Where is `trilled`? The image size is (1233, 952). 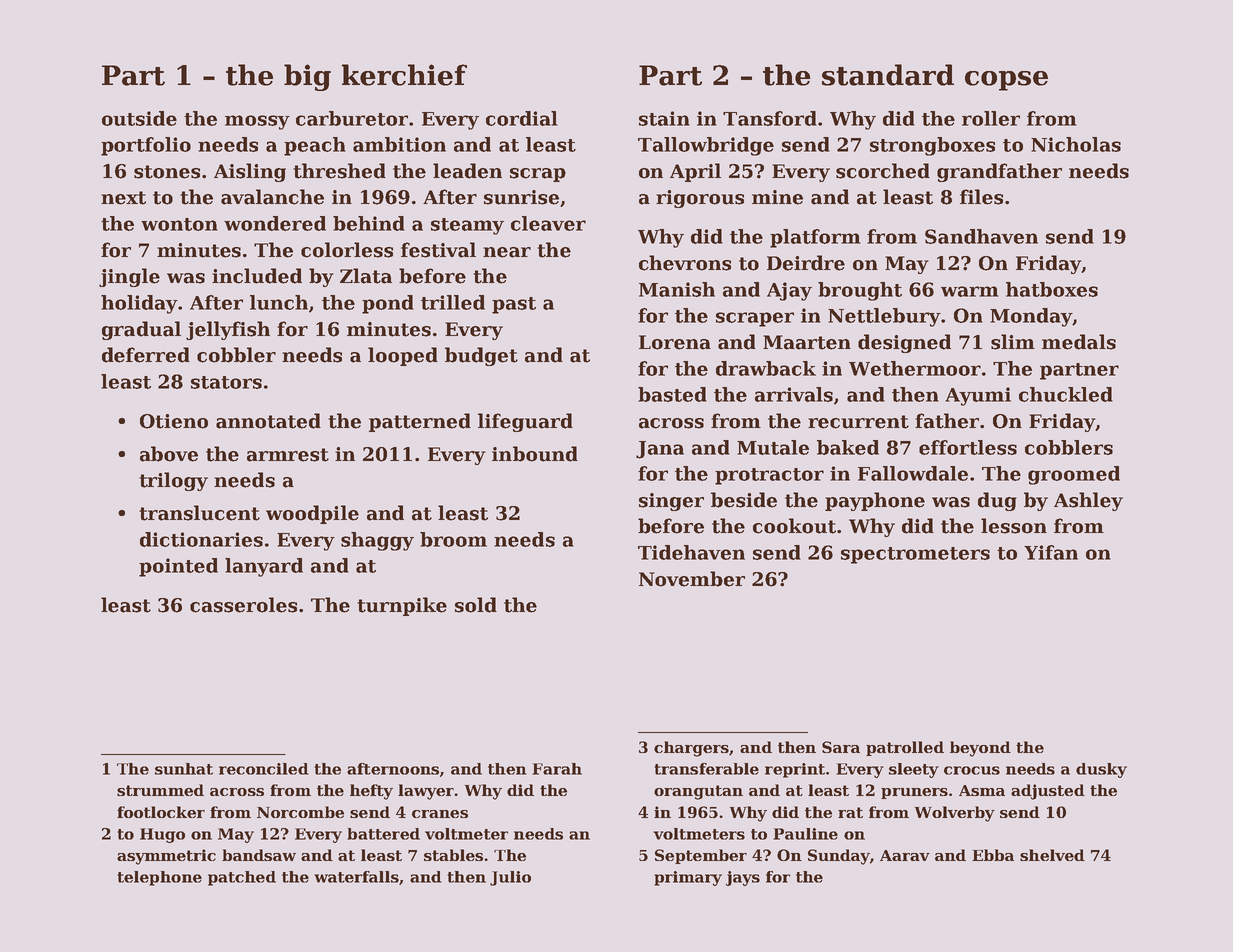
trilled is located at coordinates (453, 302).
